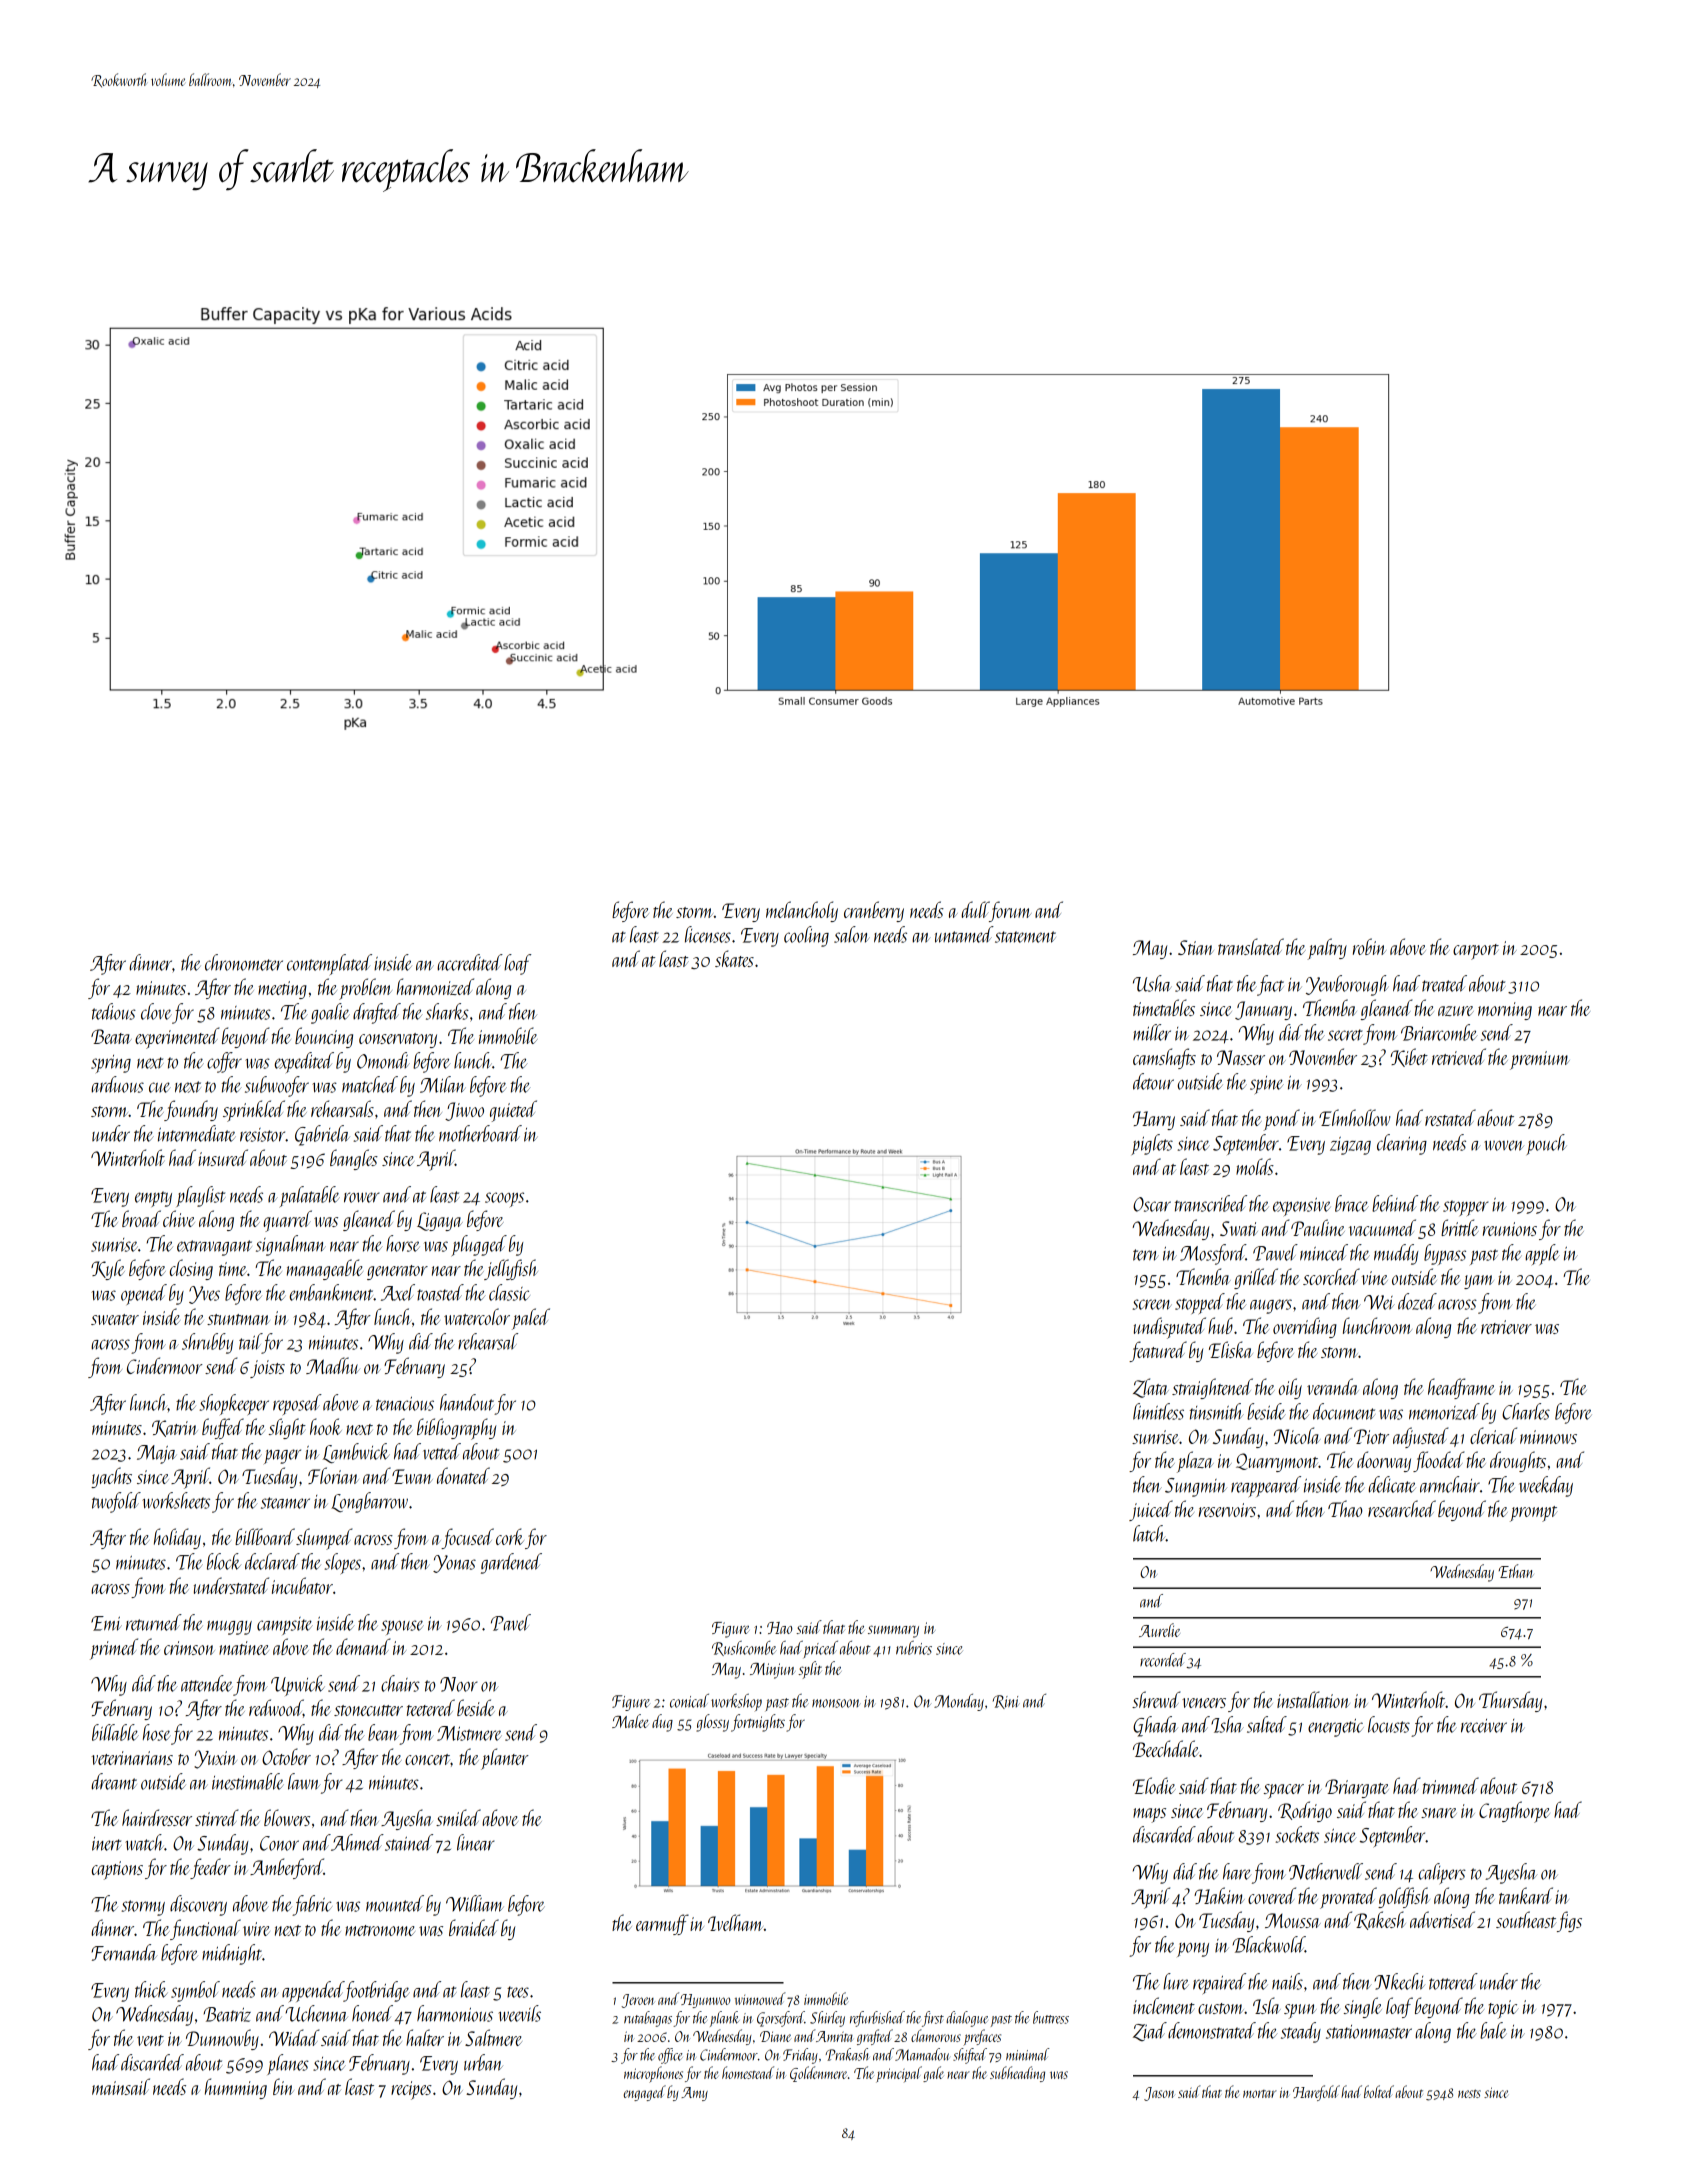 This image has height=2178, width=1683. What do you see at coordinates (1516, 1571) in the image?
I see `Ethan` at bounding box center [1516, 1571].
